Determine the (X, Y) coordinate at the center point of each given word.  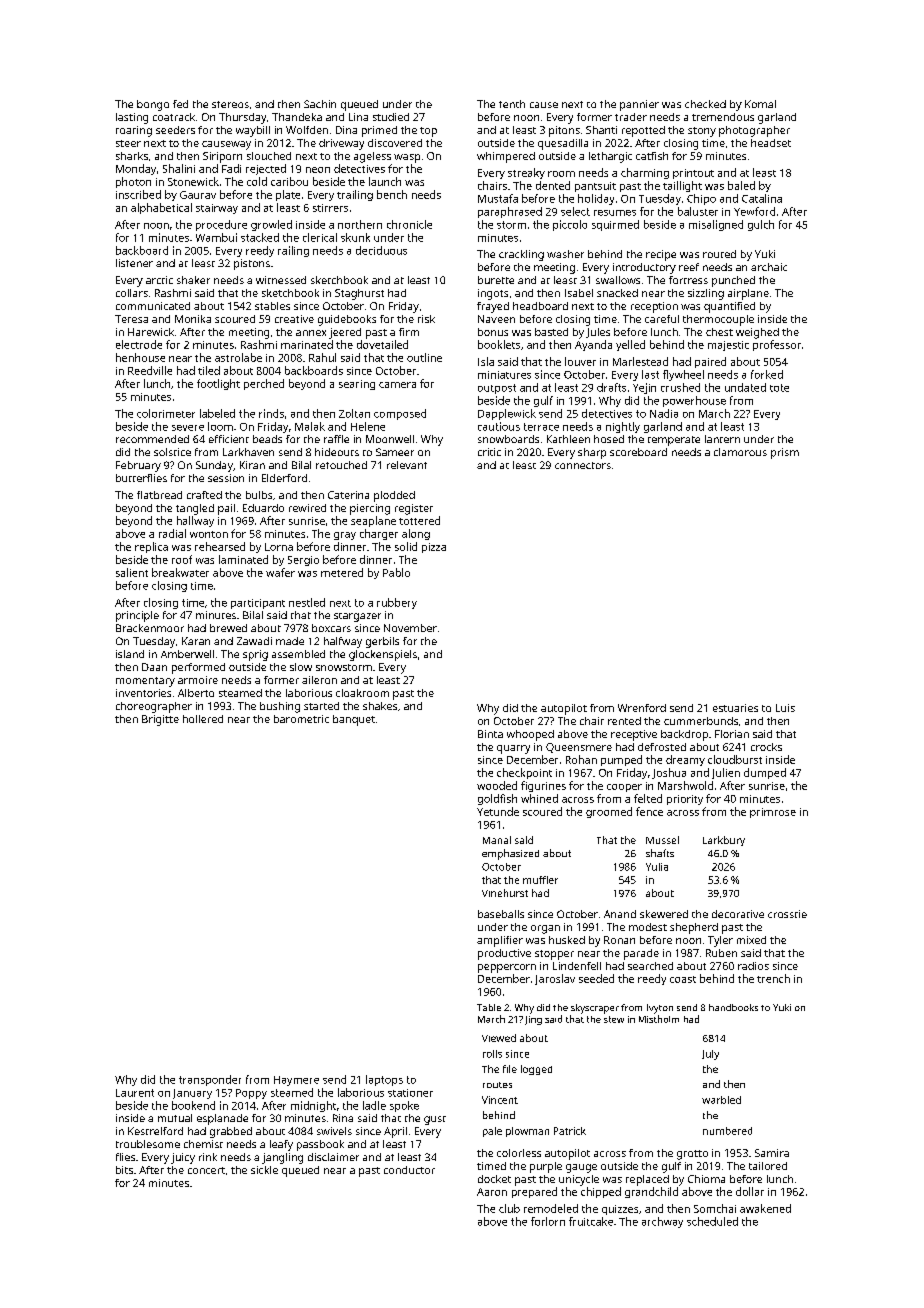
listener (134, 263)
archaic (769, 267)
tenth (512, 104)
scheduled (712, 1221)
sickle (264, 1170)
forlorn (548, 1221)
